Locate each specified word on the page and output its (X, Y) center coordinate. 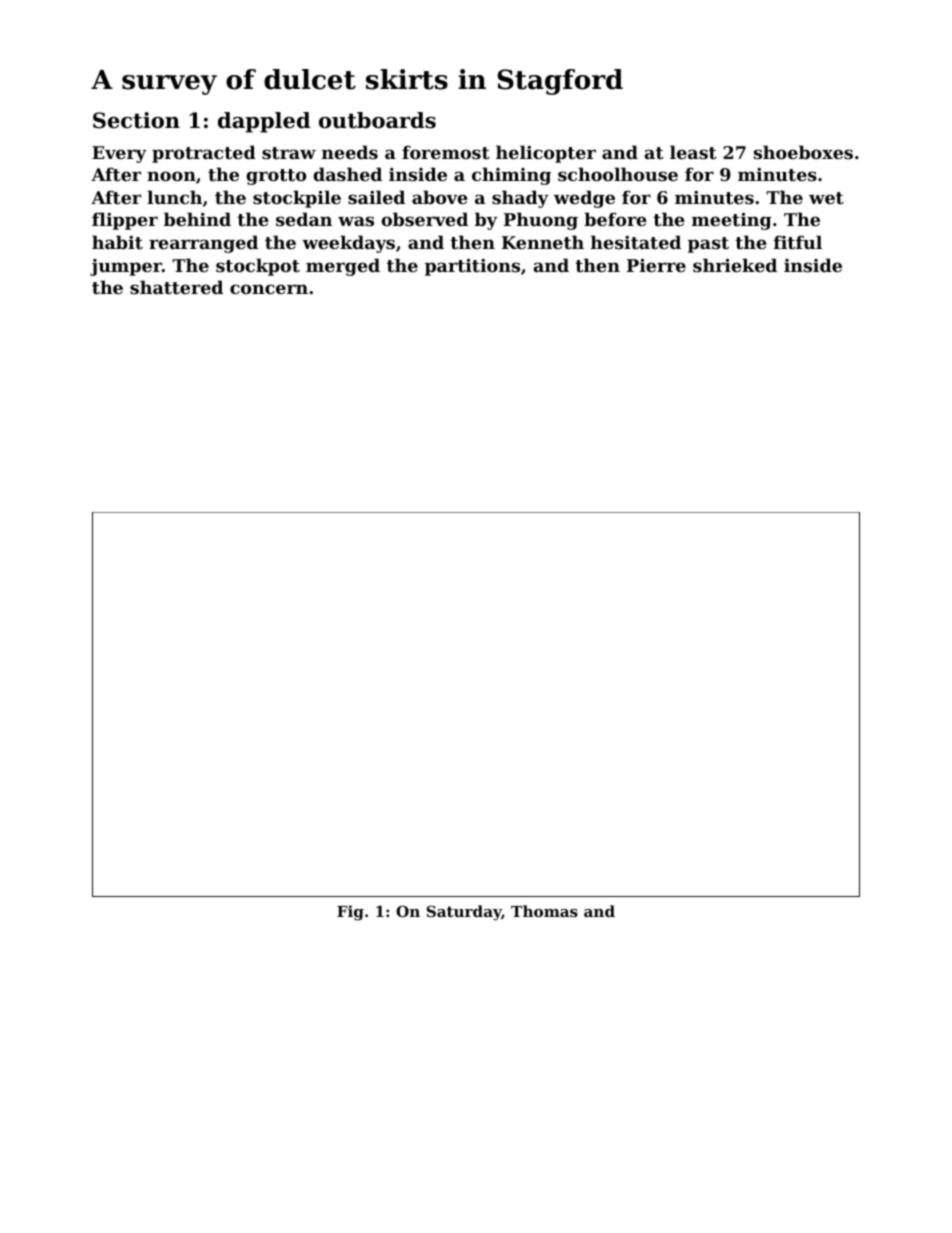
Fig (350, 913)
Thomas (544, 911)
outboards (377, 120)
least (693, 152)
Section (136, 120)
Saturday (464, 913)
